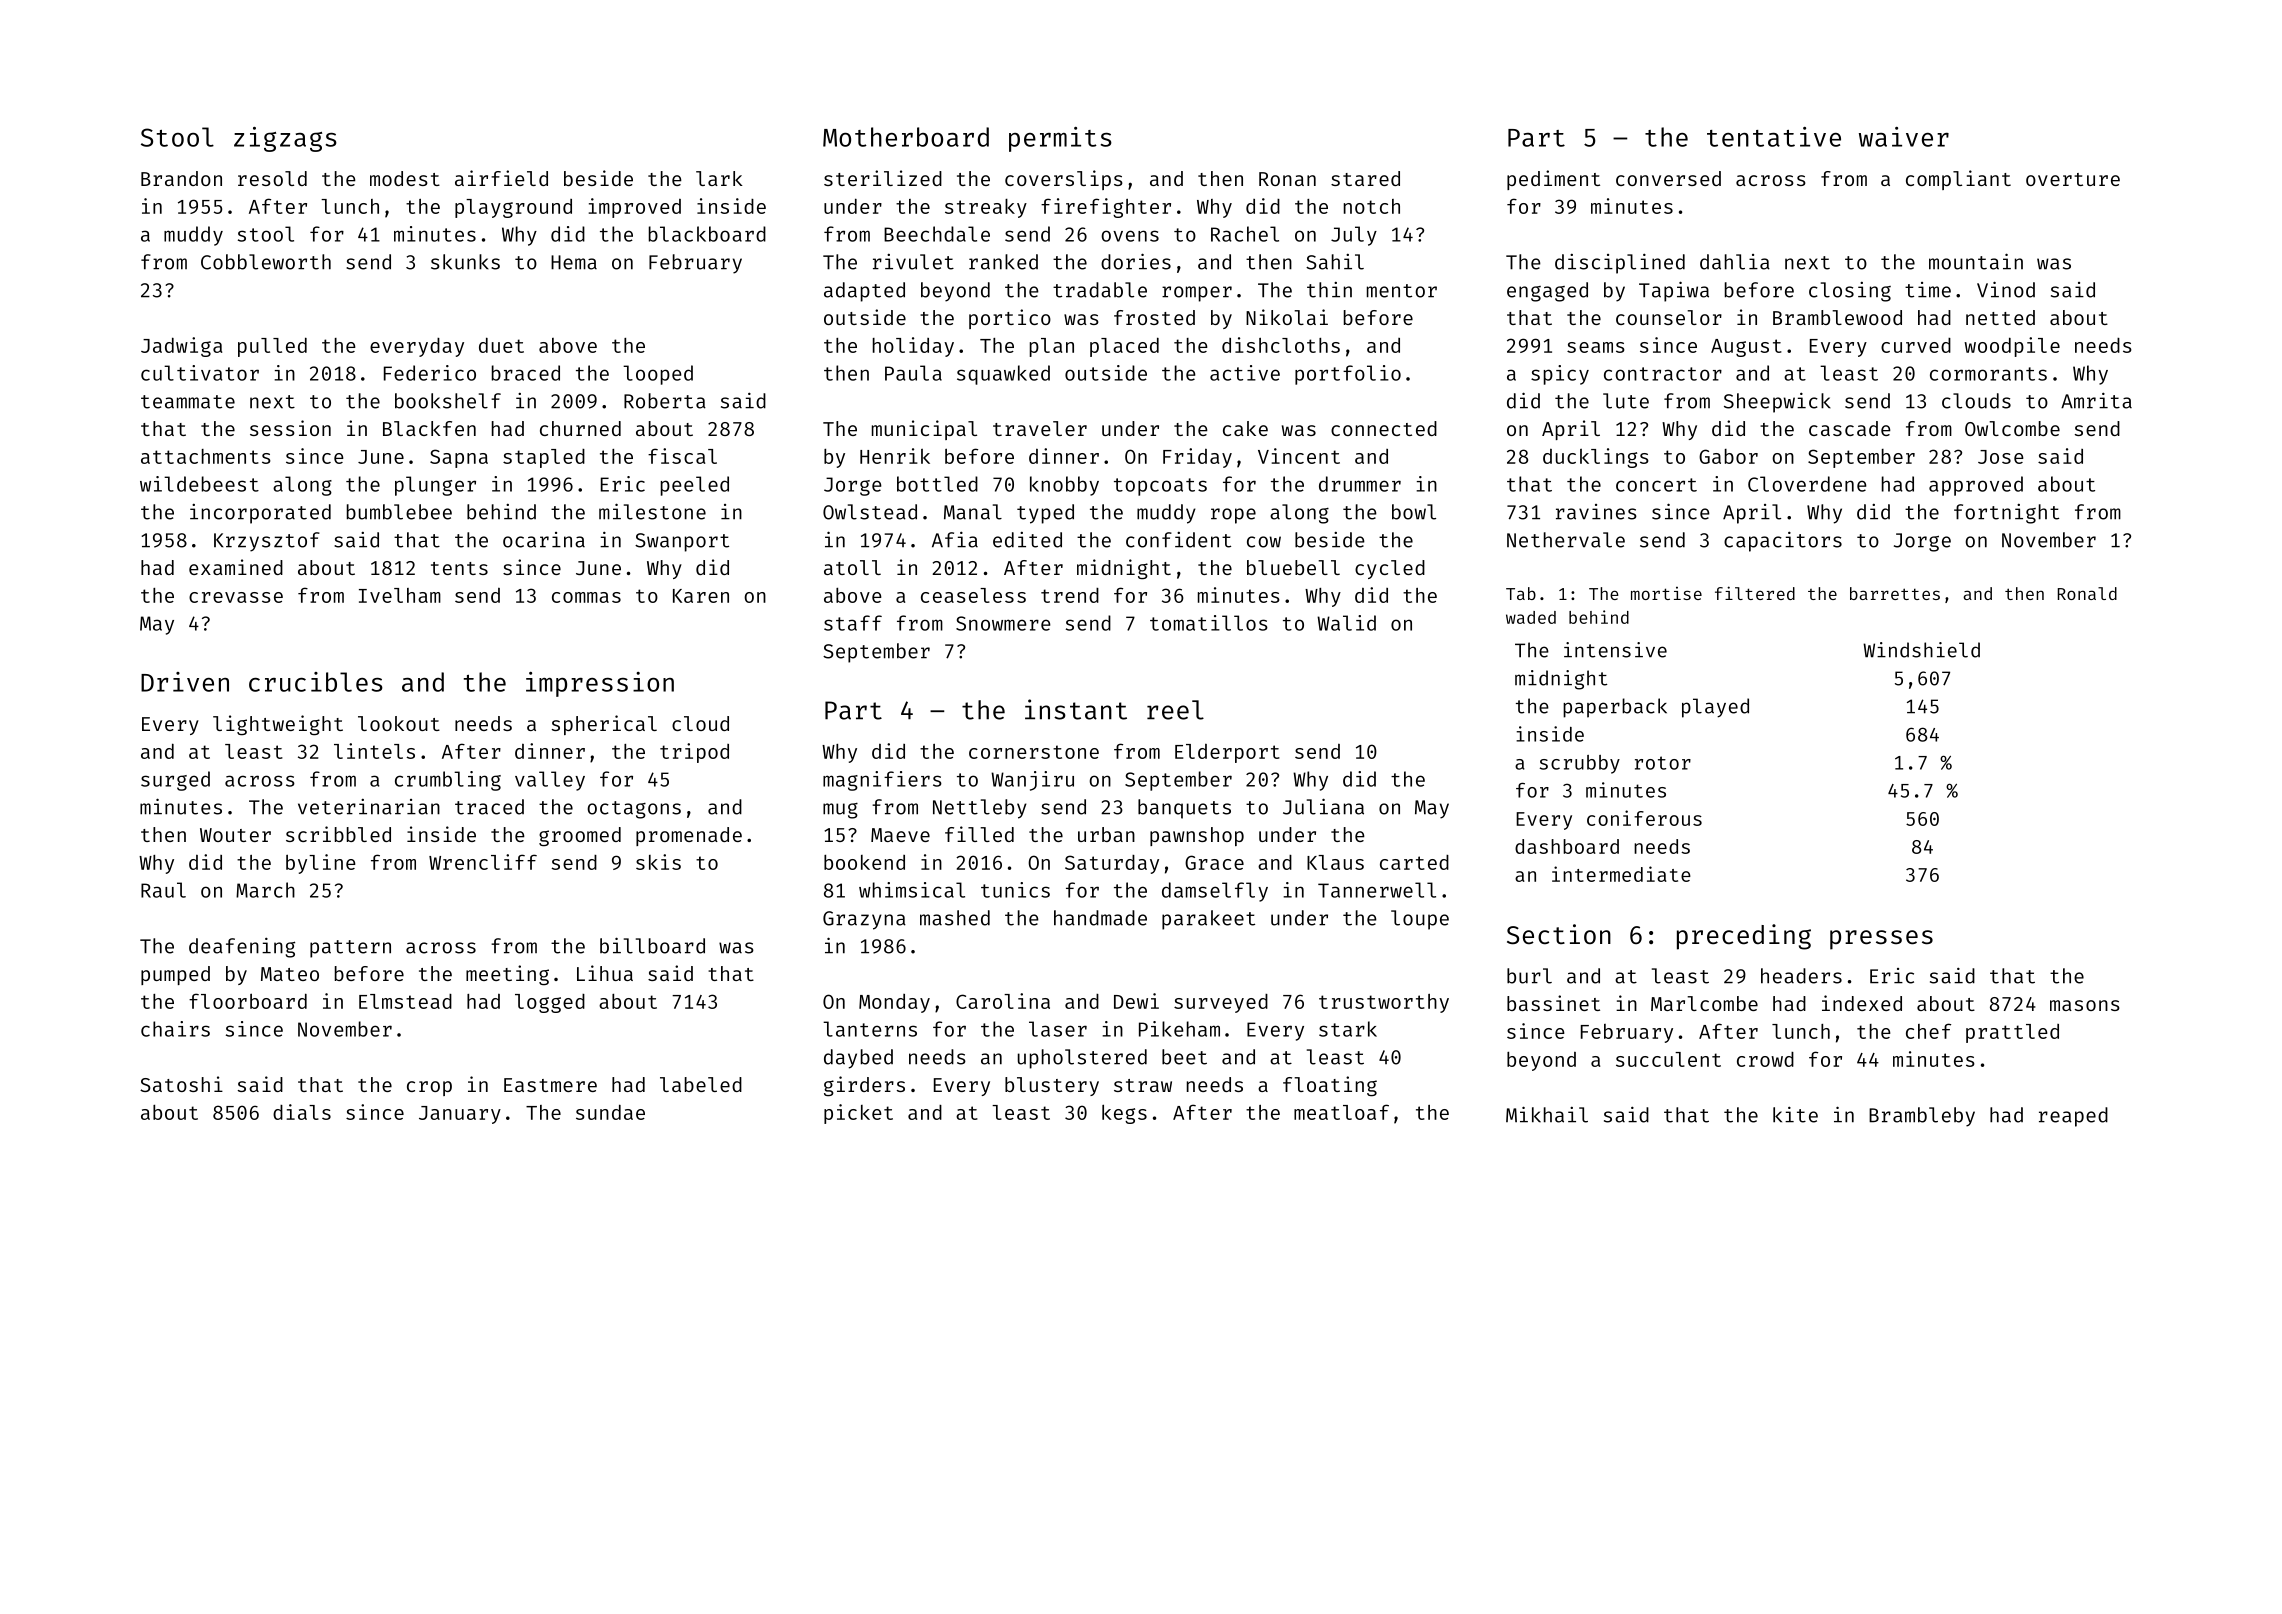  I want to click on Marlcombe, so click(1704, 1003).
